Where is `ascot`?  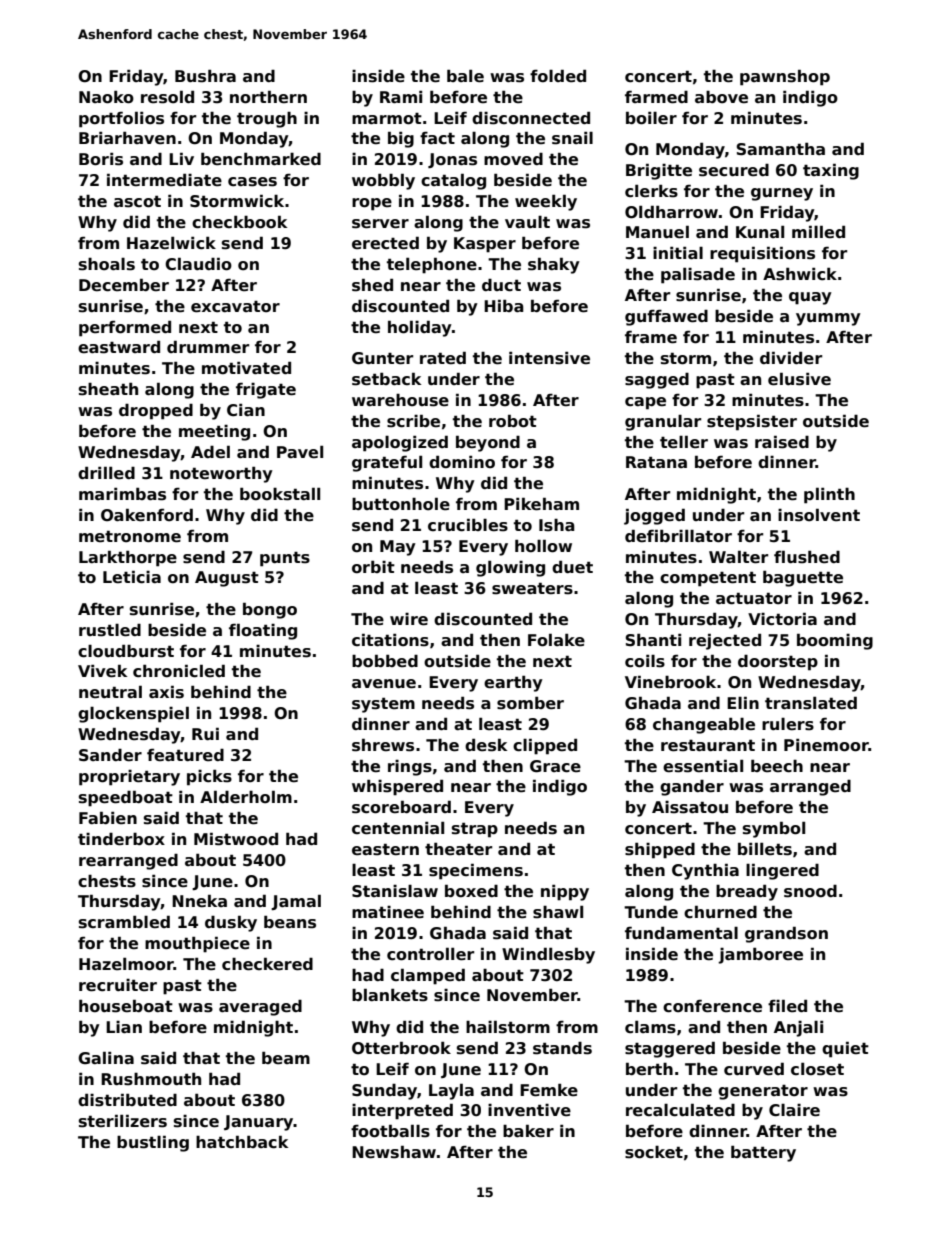 ascot is located at coordinates (137, 201).
